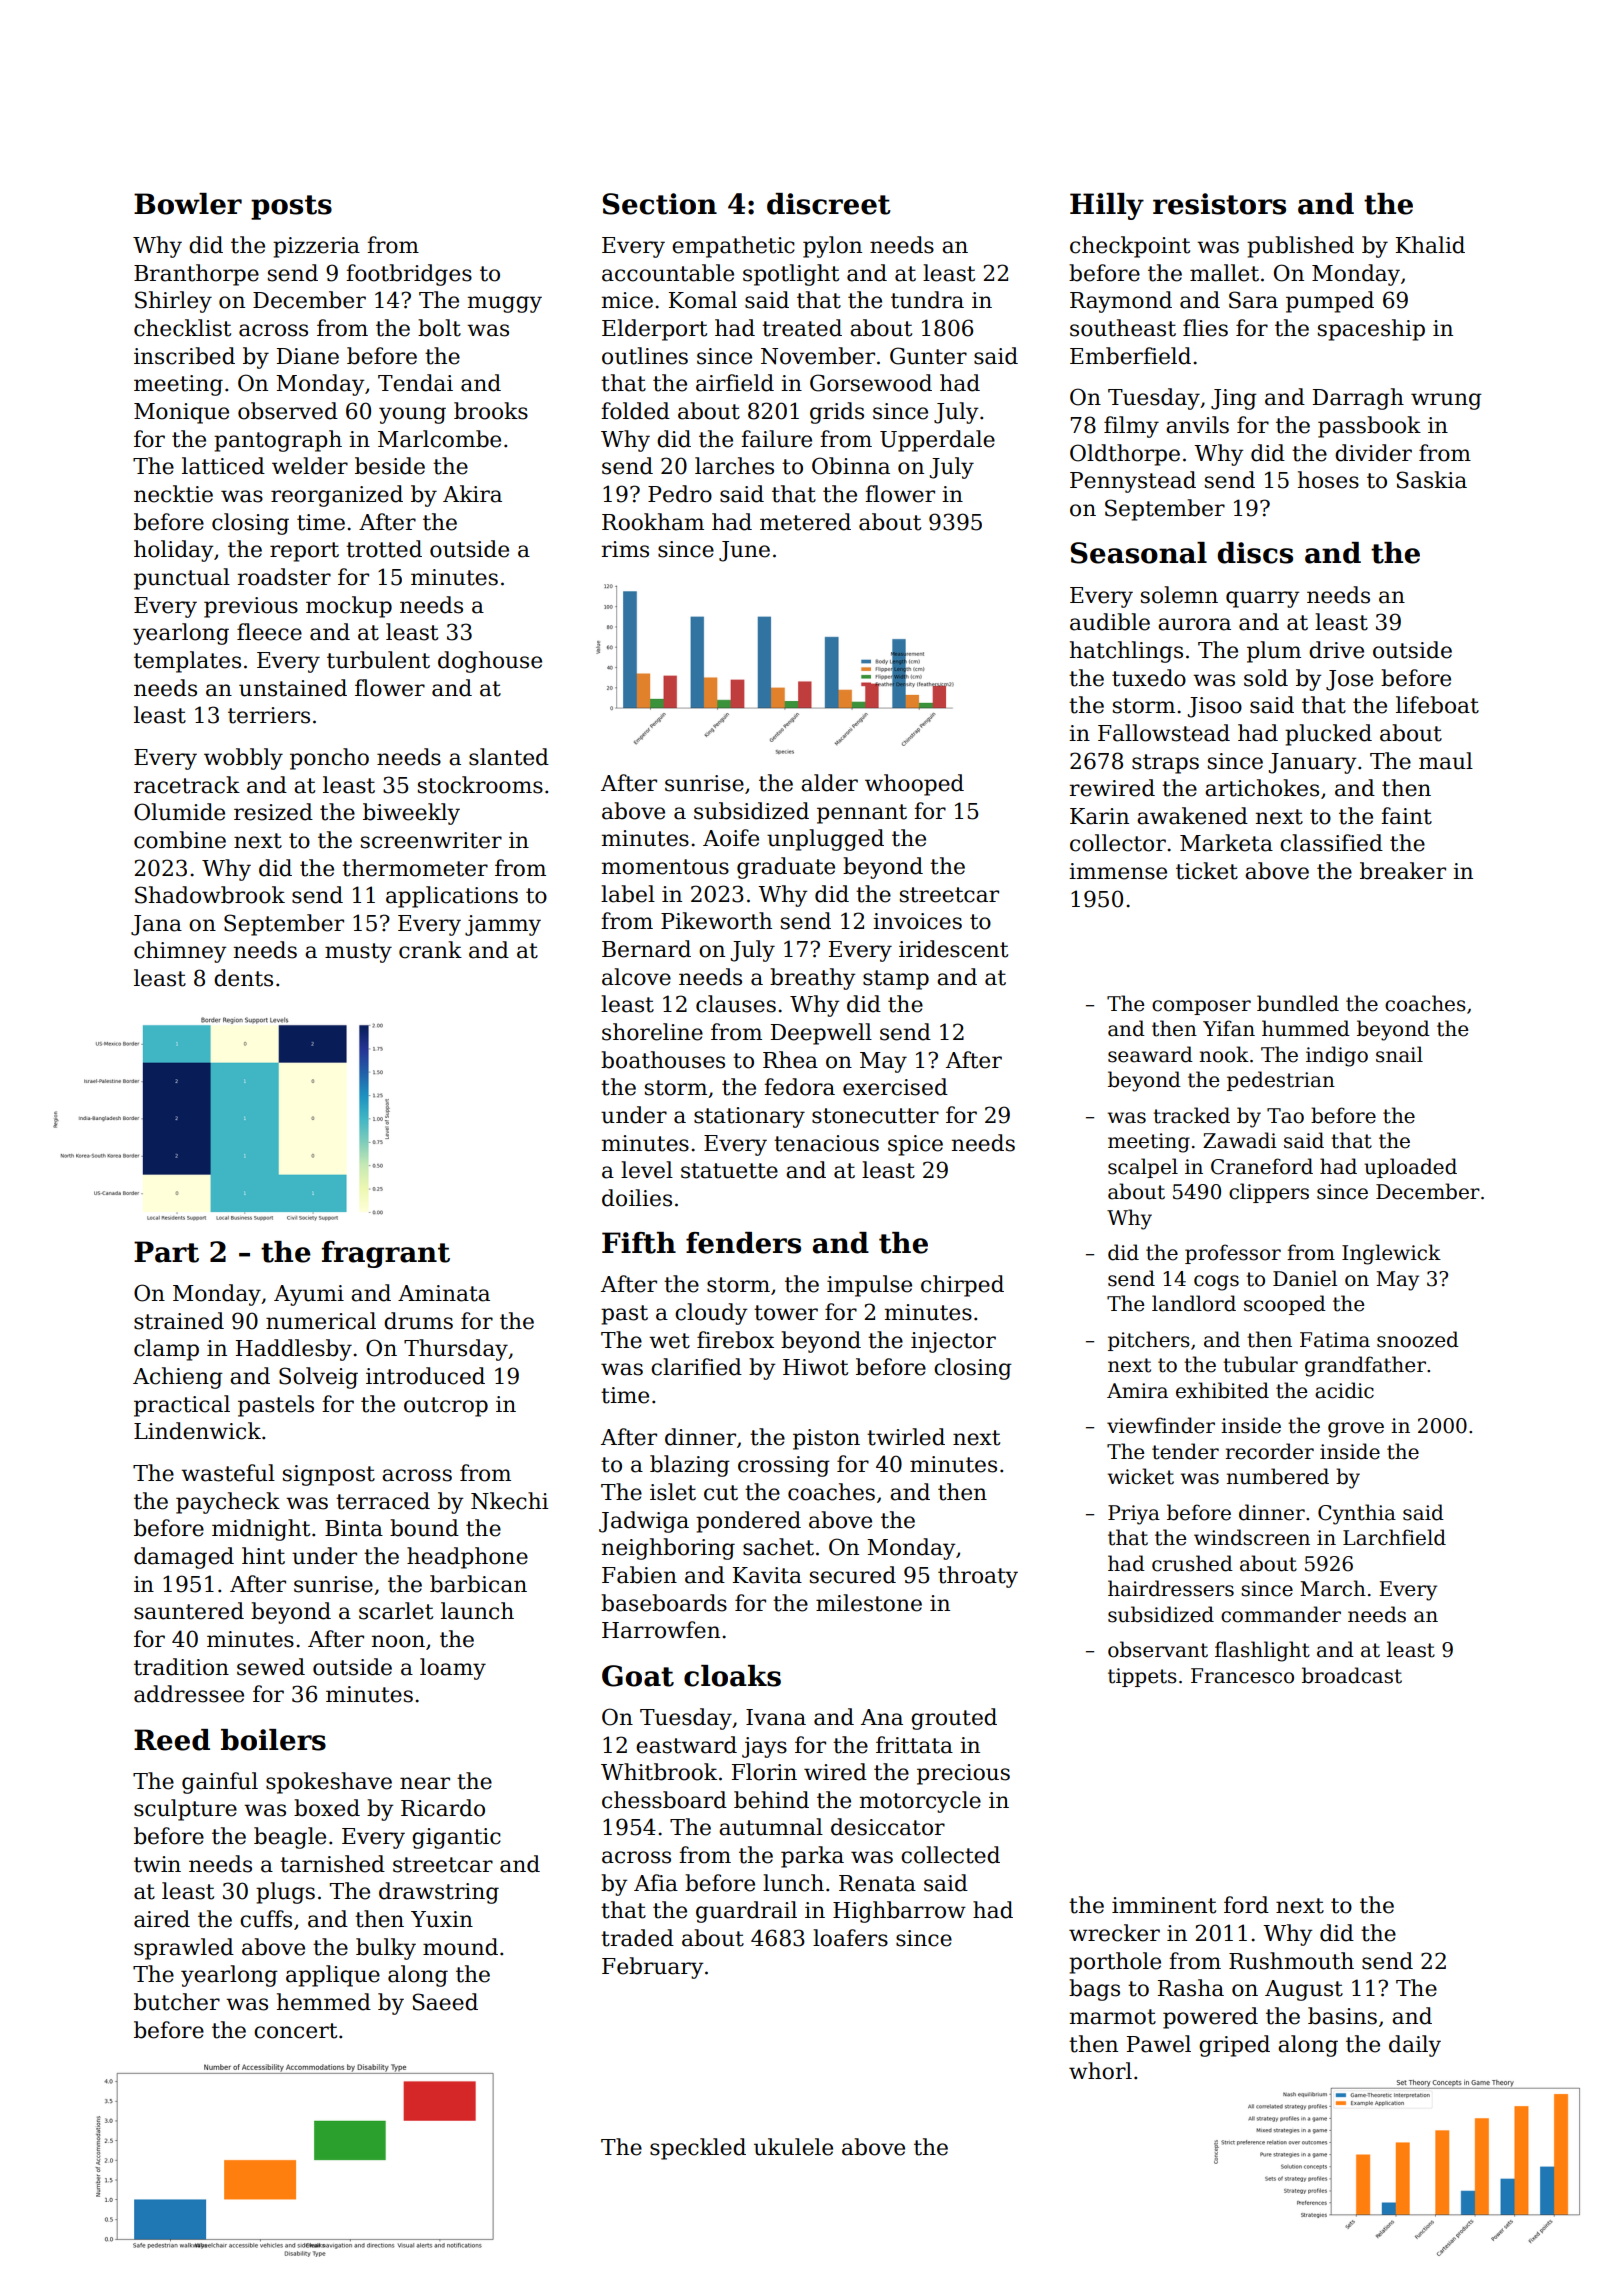  Describe the element at coordinates (1335, 1340) in the screenshot. I see `Fatima` at that location.
